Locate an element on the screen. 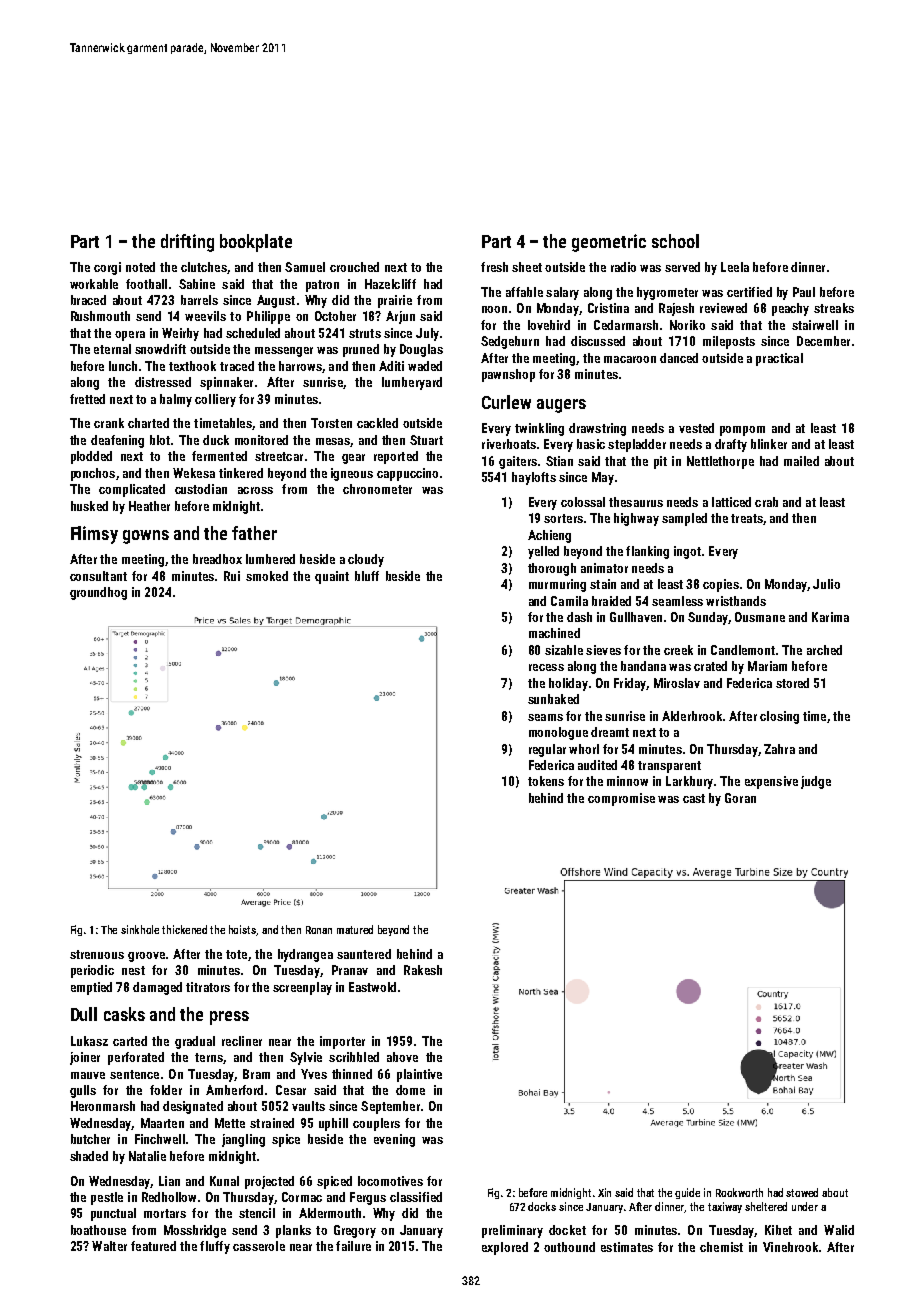 The image size is (924, 1308). plaintive is located at coordinates (419, 1075).
